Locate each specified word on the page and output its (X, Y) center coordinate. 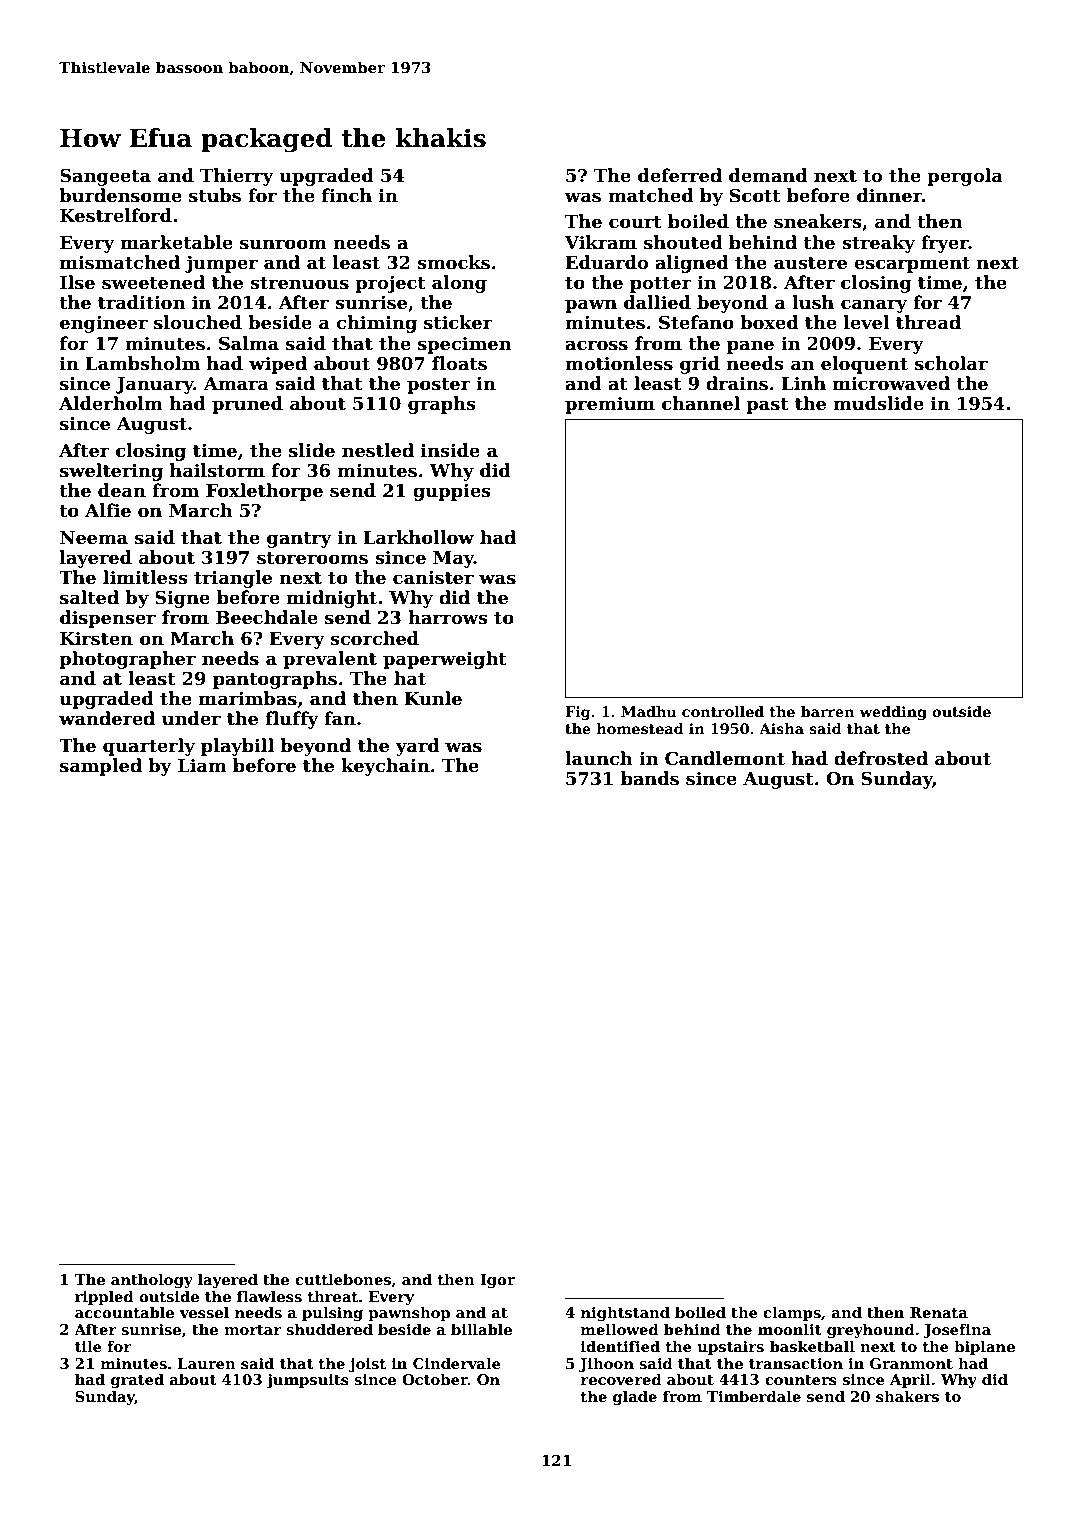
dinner (889, 195)
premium (610, 405)
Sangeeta (105, 177)
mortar (253, 1330)
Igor (497, 1281)
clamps (792, 1313)
